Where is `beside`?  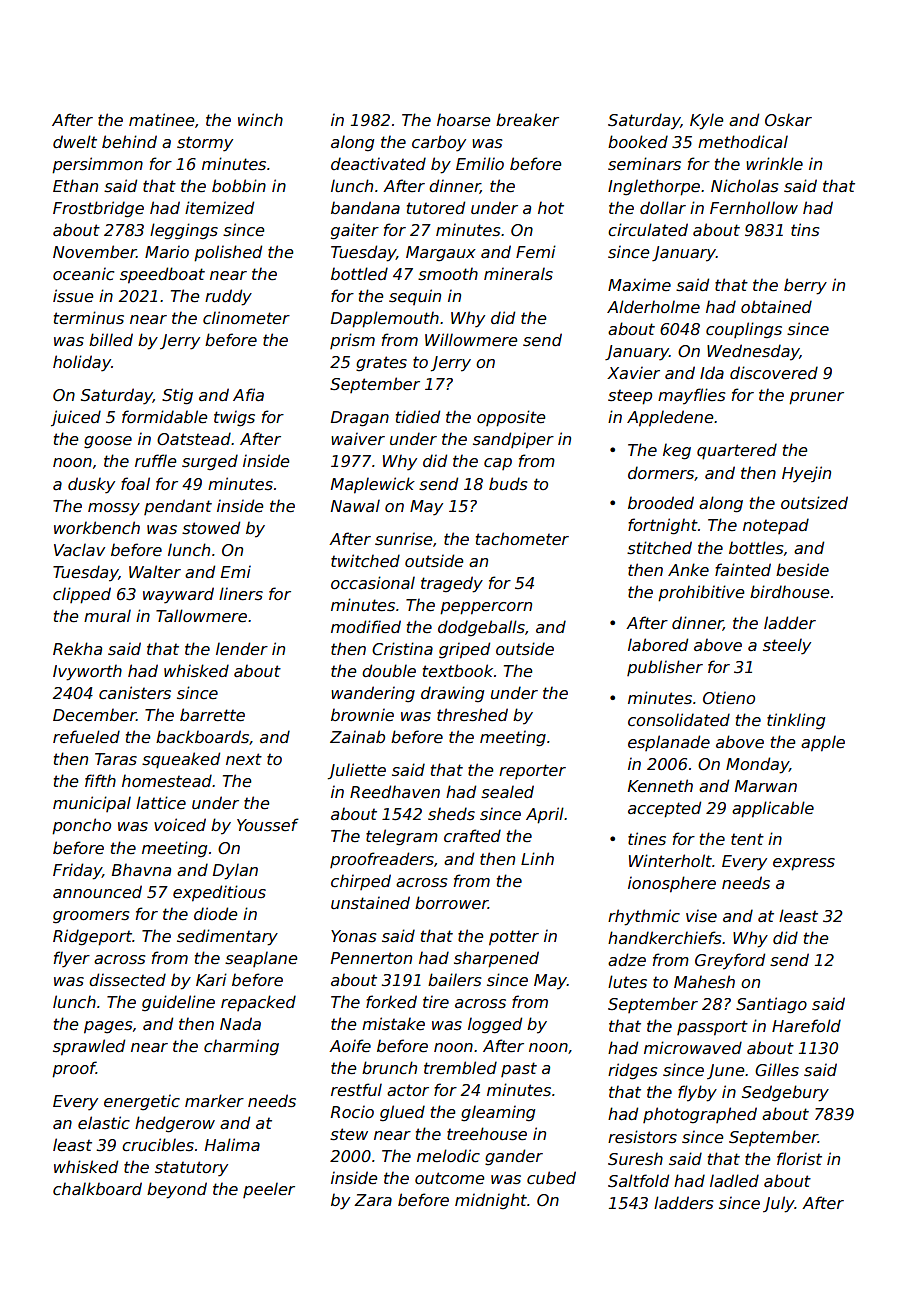
beside is located at coordinates (802, 570).
